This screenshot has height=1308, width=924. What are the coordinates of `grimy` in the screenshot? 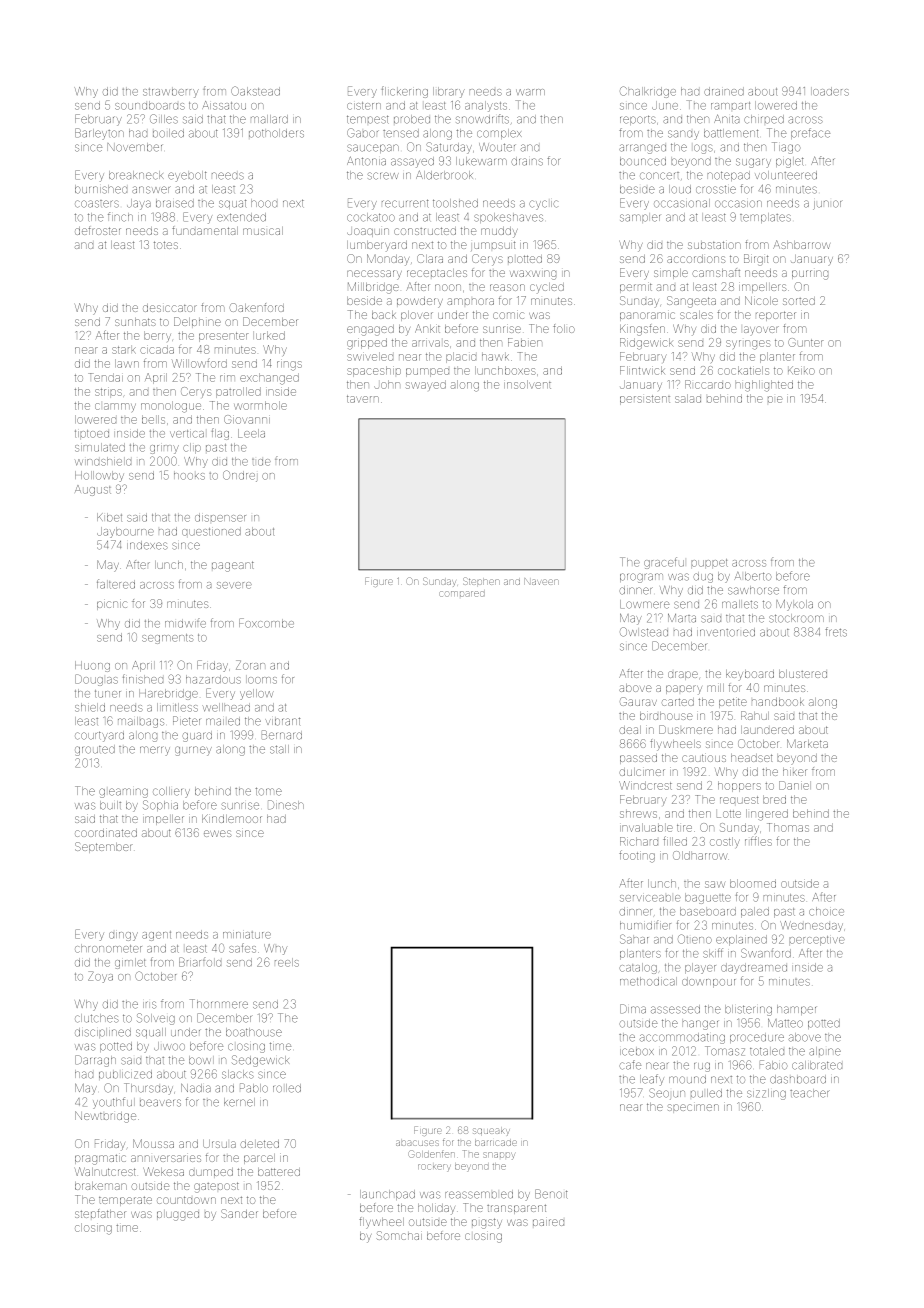 It's located at (164, 449).
